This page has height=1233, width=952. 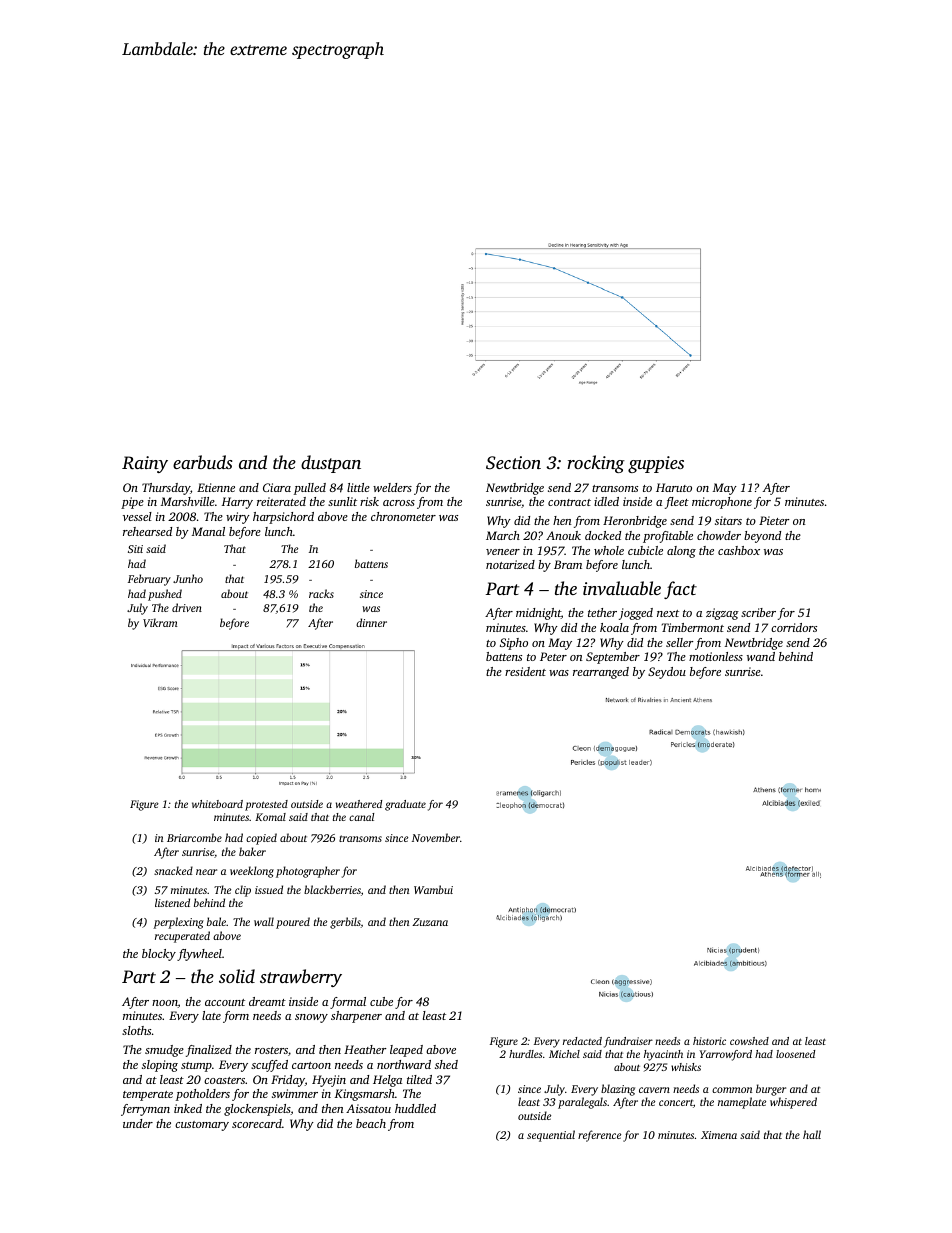 What do you see at coordinates (667, 673) in the page?
I see `Seydou` at bounding box center [667, 673].
